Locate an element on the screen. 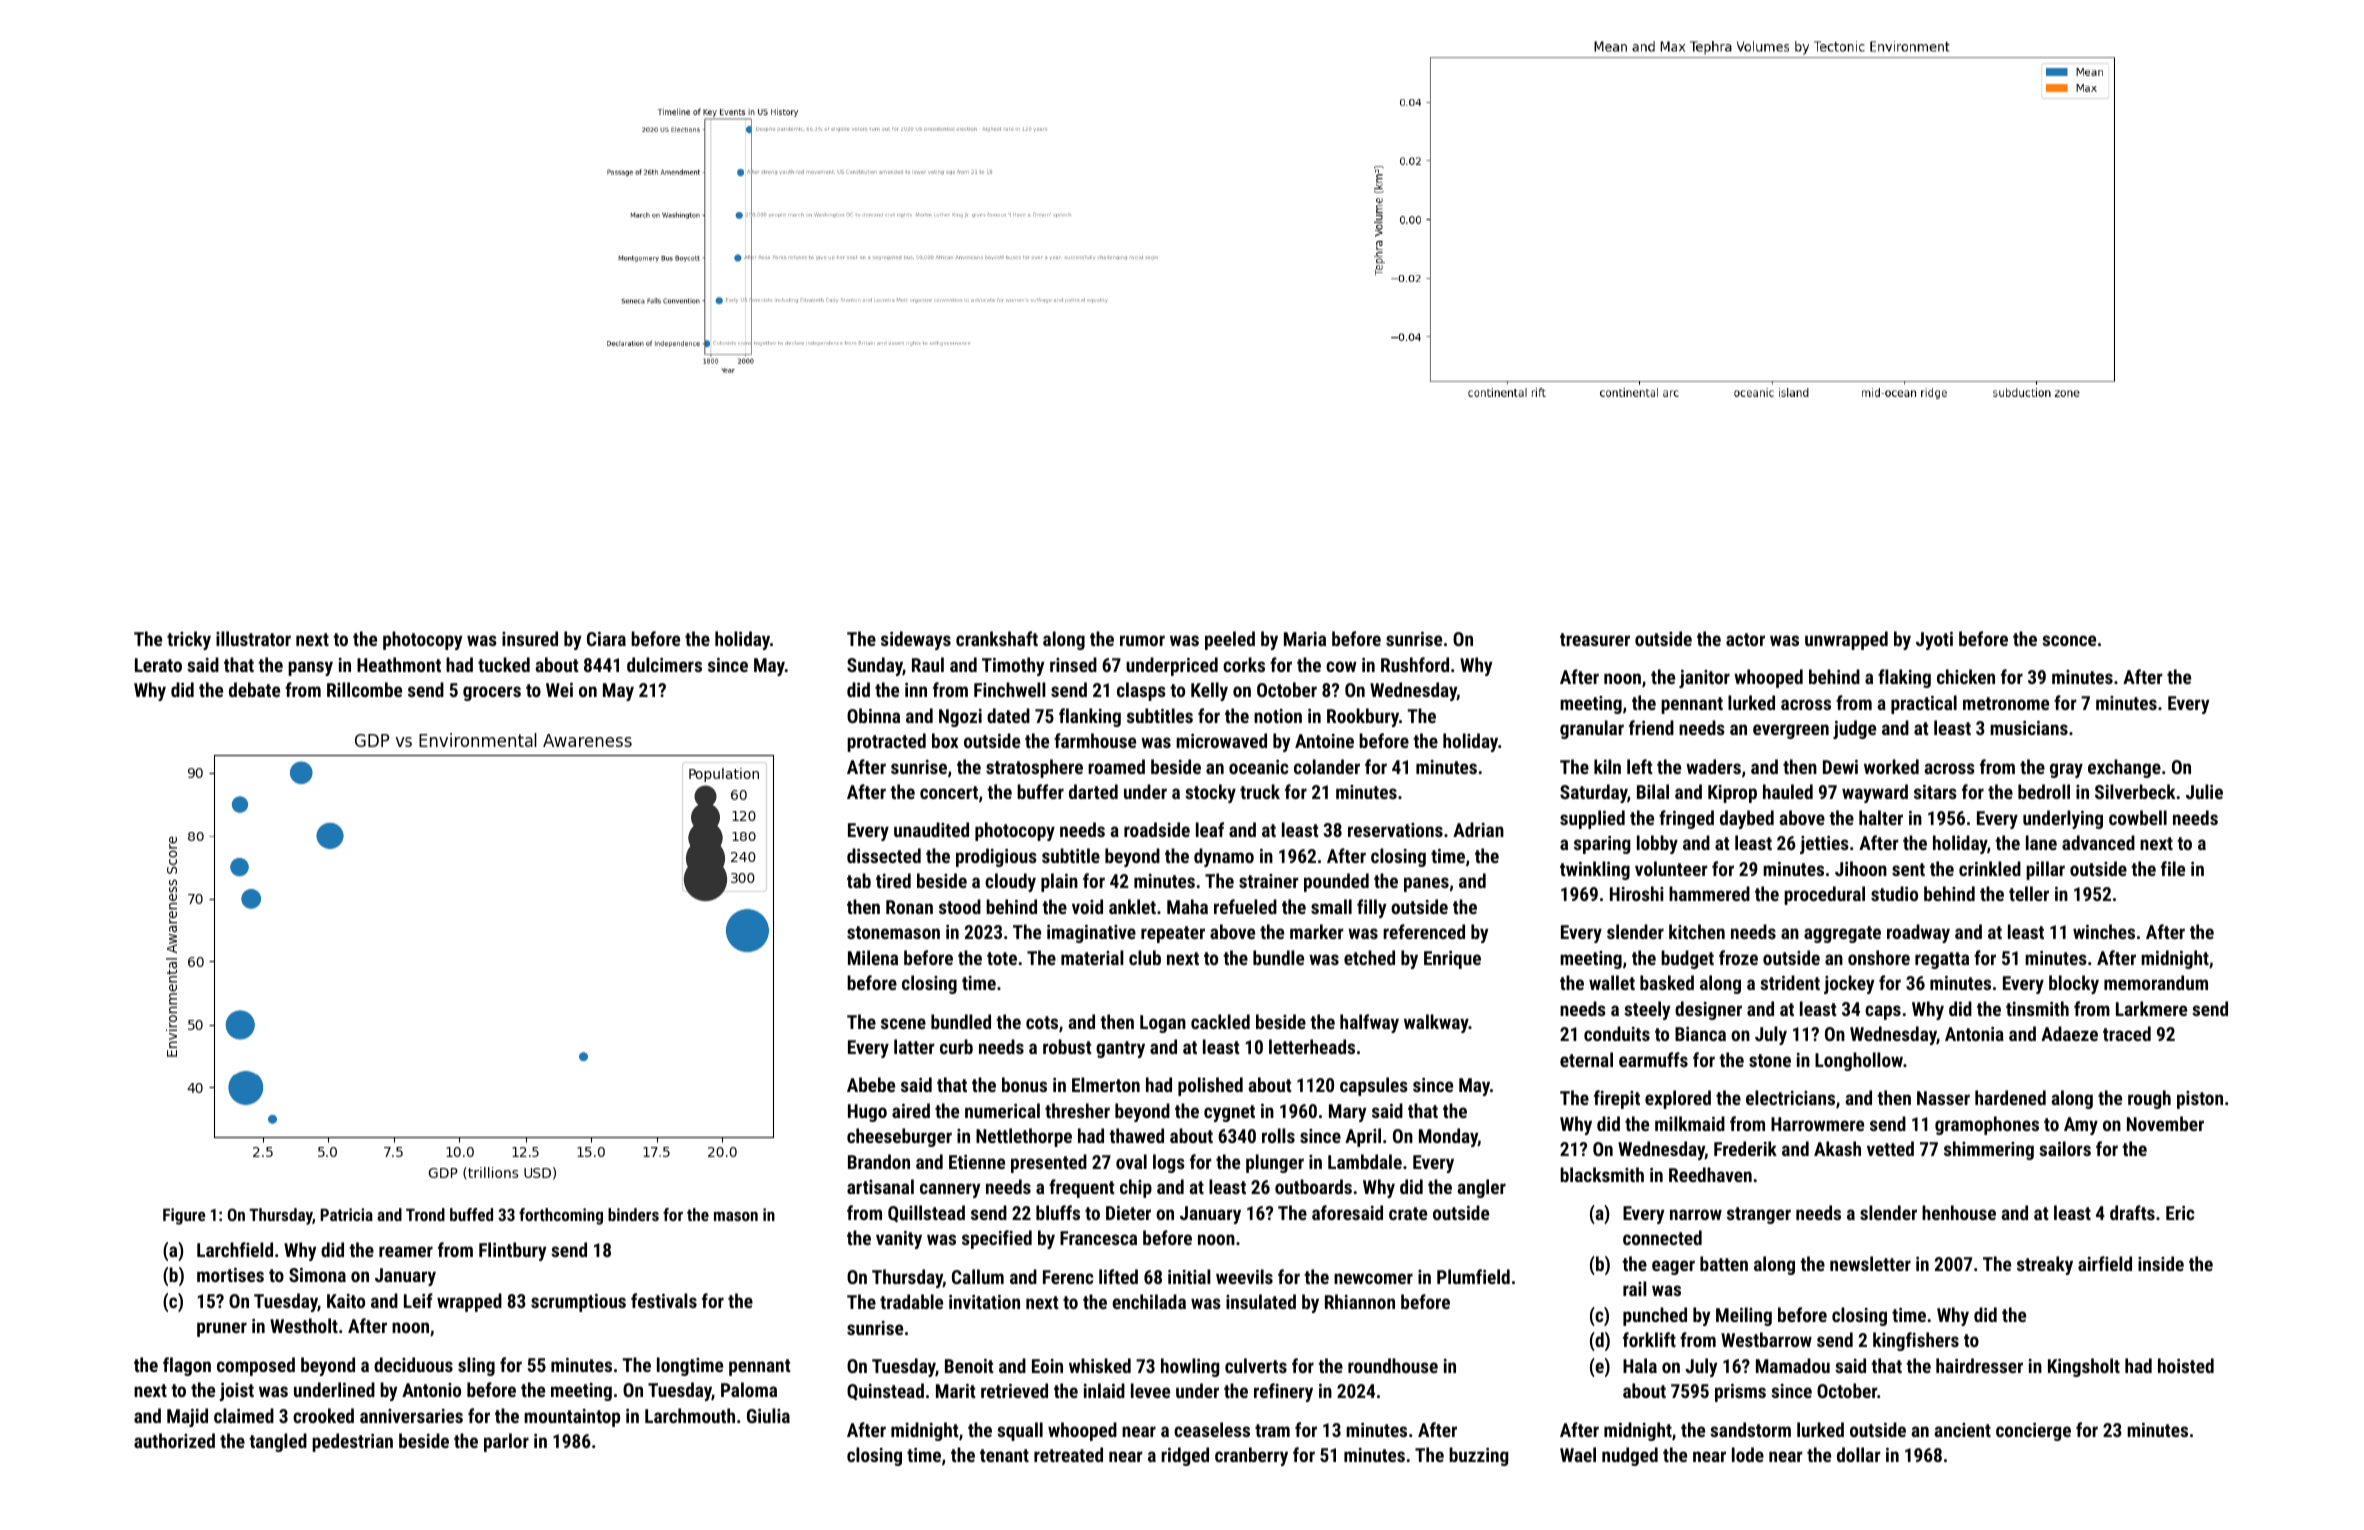 This screenshot has width=2364, height=1530. tab is located at coordinates (859, 880).
